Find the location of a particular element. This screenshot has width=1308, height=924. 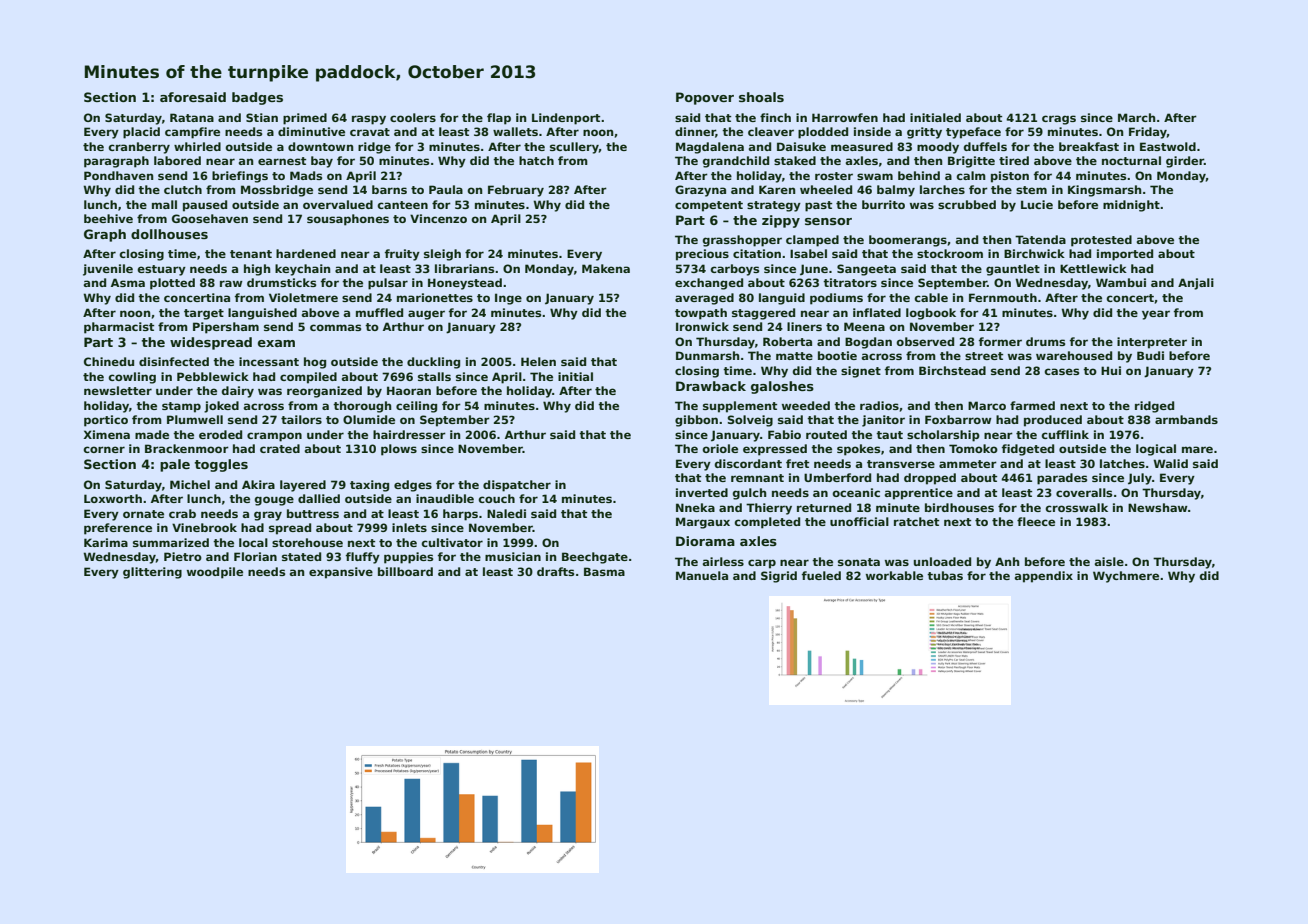

street is located at coordinates (984, 356).
